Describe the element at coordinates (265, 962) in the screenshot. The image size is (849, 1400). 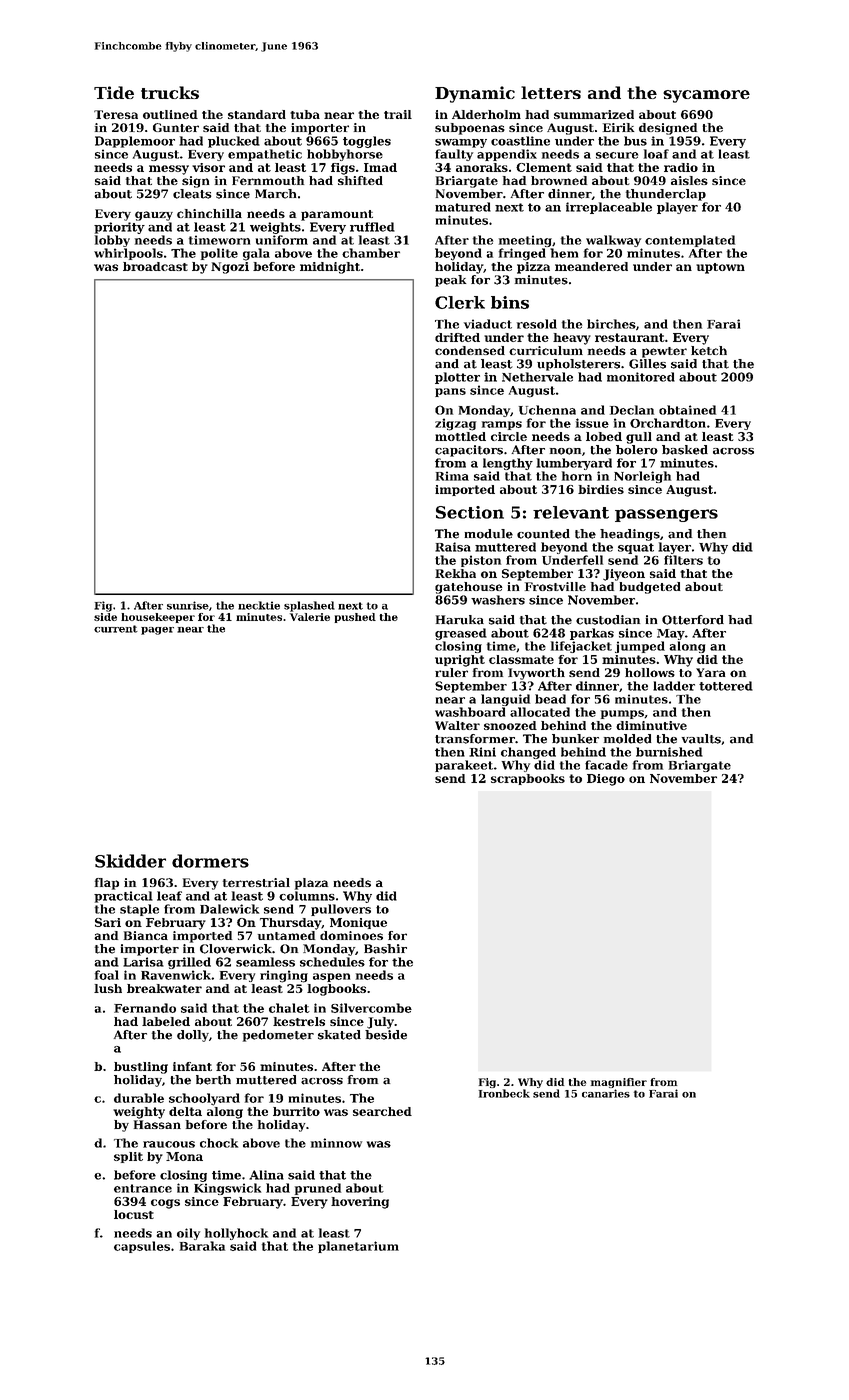
I see `seamless` at that location.
